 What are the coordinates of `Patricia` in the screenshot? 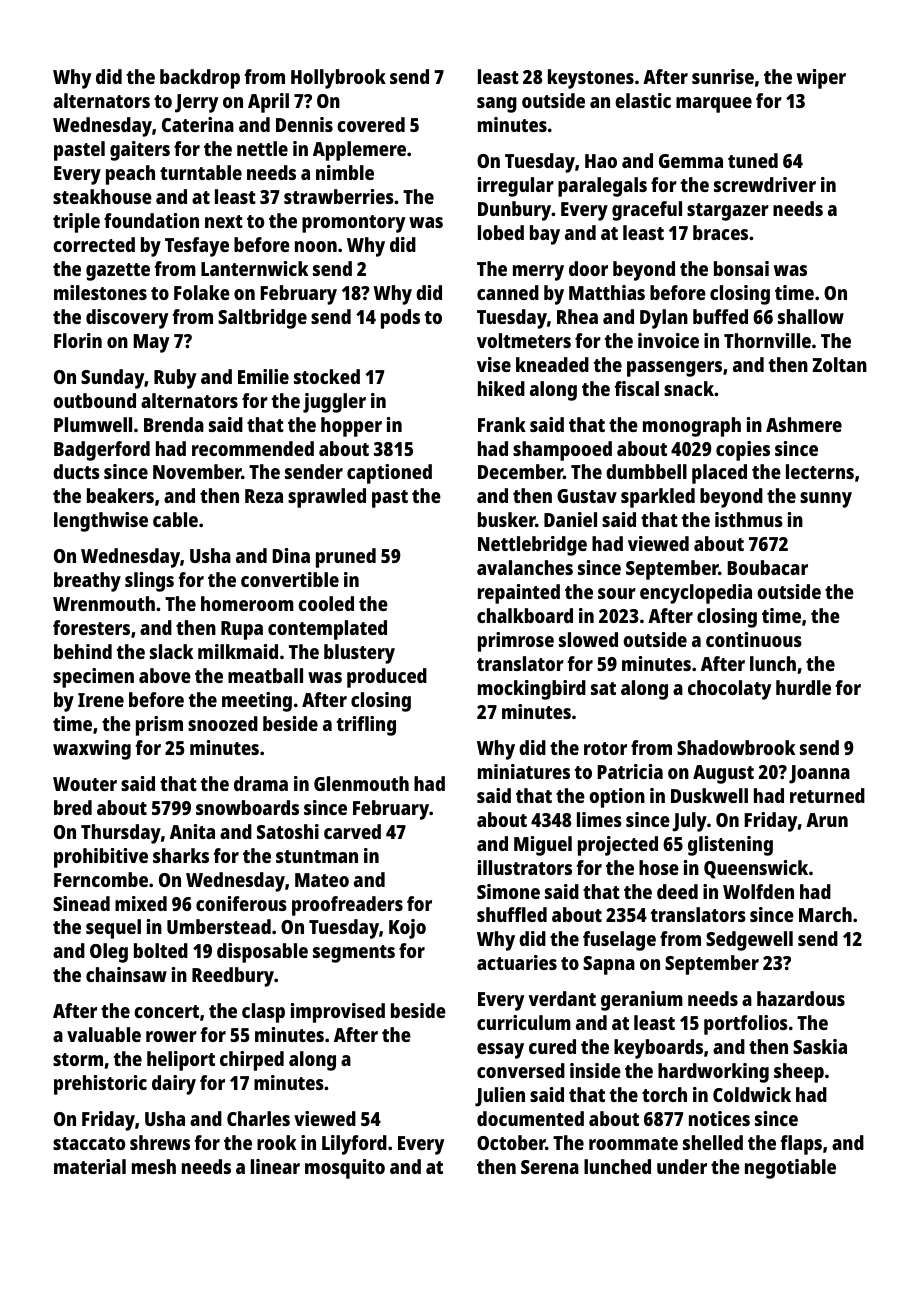 It's located at (630, 771).
